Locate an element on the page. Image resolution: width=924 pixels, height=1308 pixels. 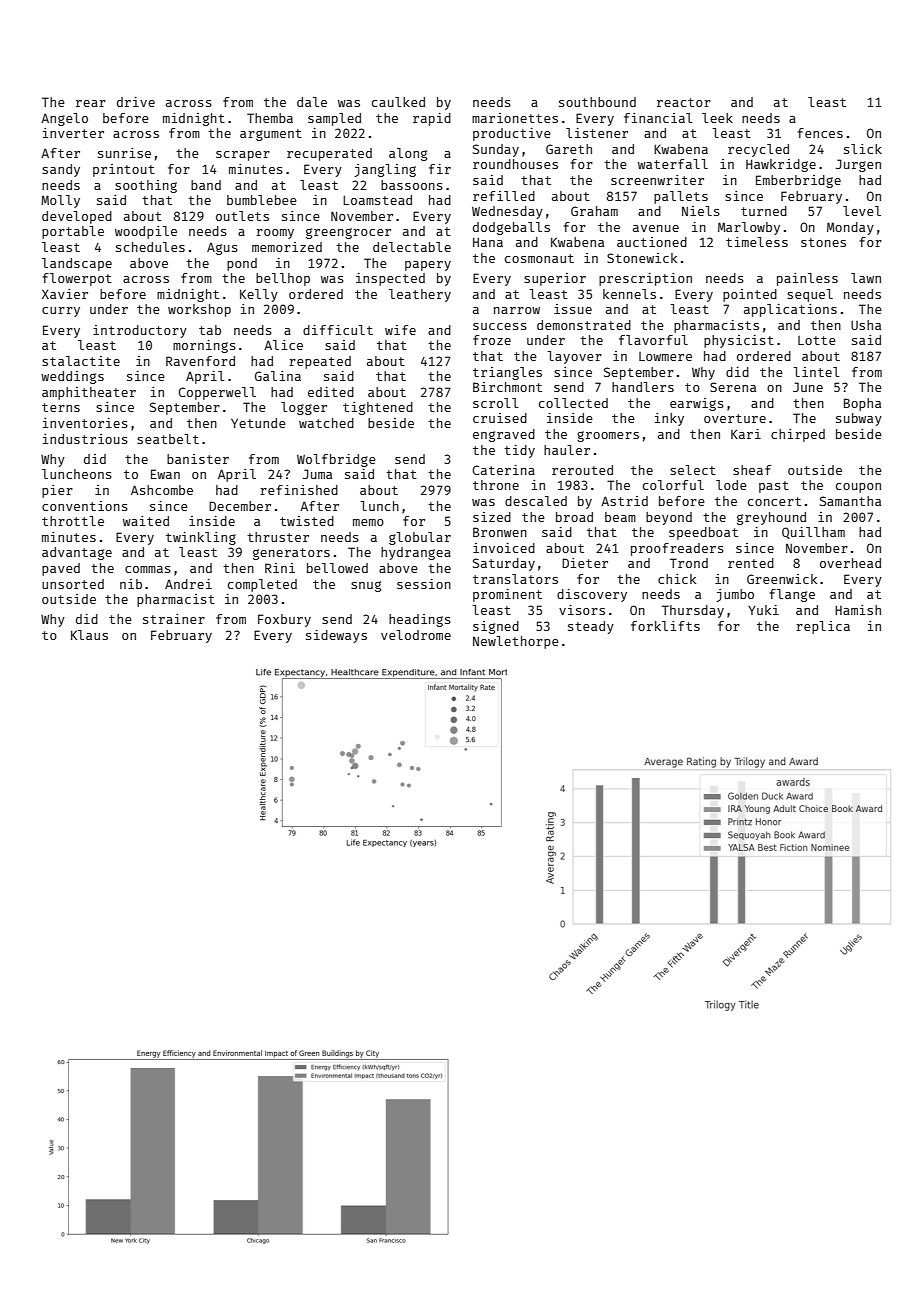
sunrise is located at coordinates (124, 153).
